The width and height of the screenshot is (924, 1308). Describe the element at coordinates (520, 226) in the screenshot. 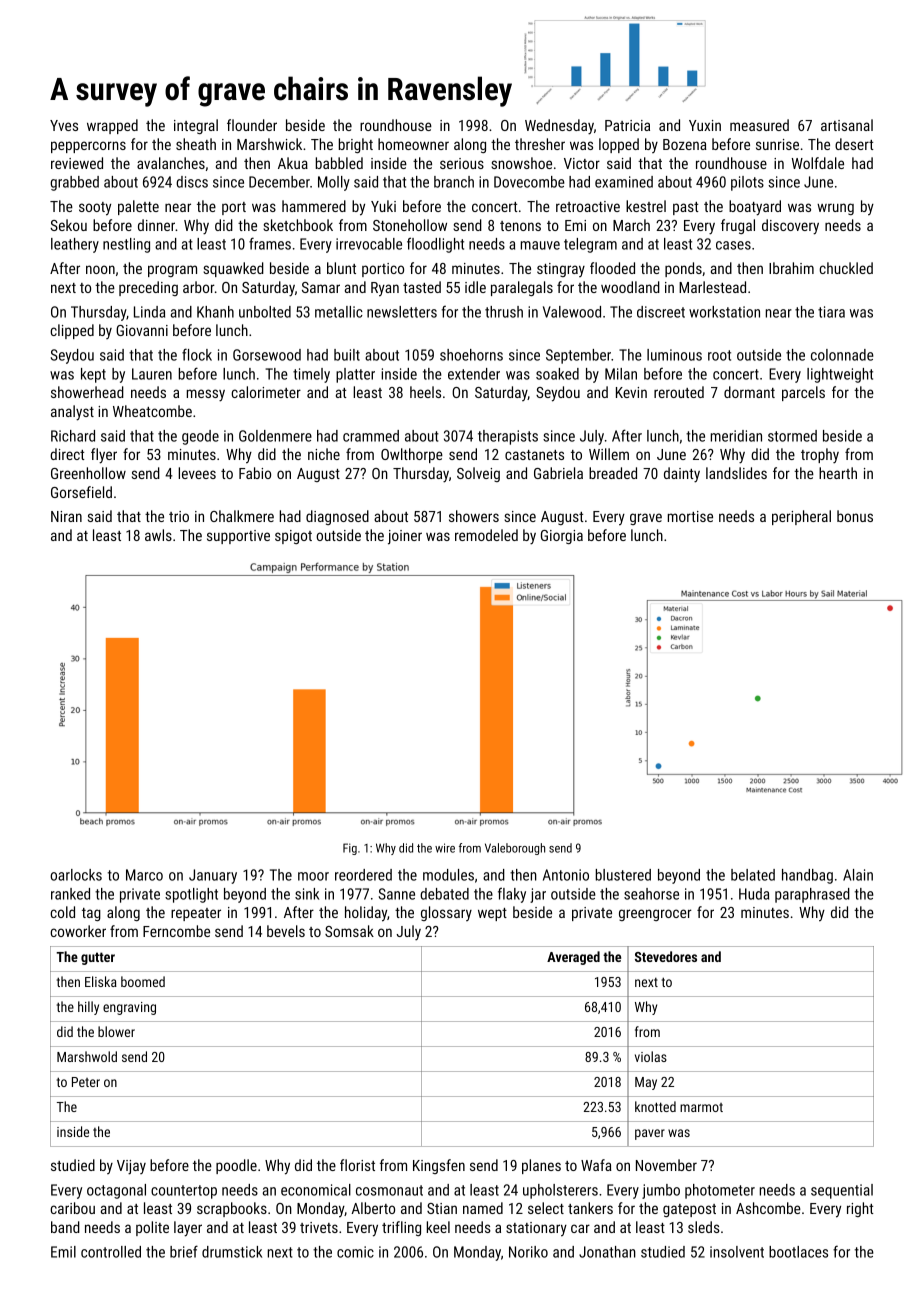

I see `tenons` at that location.
